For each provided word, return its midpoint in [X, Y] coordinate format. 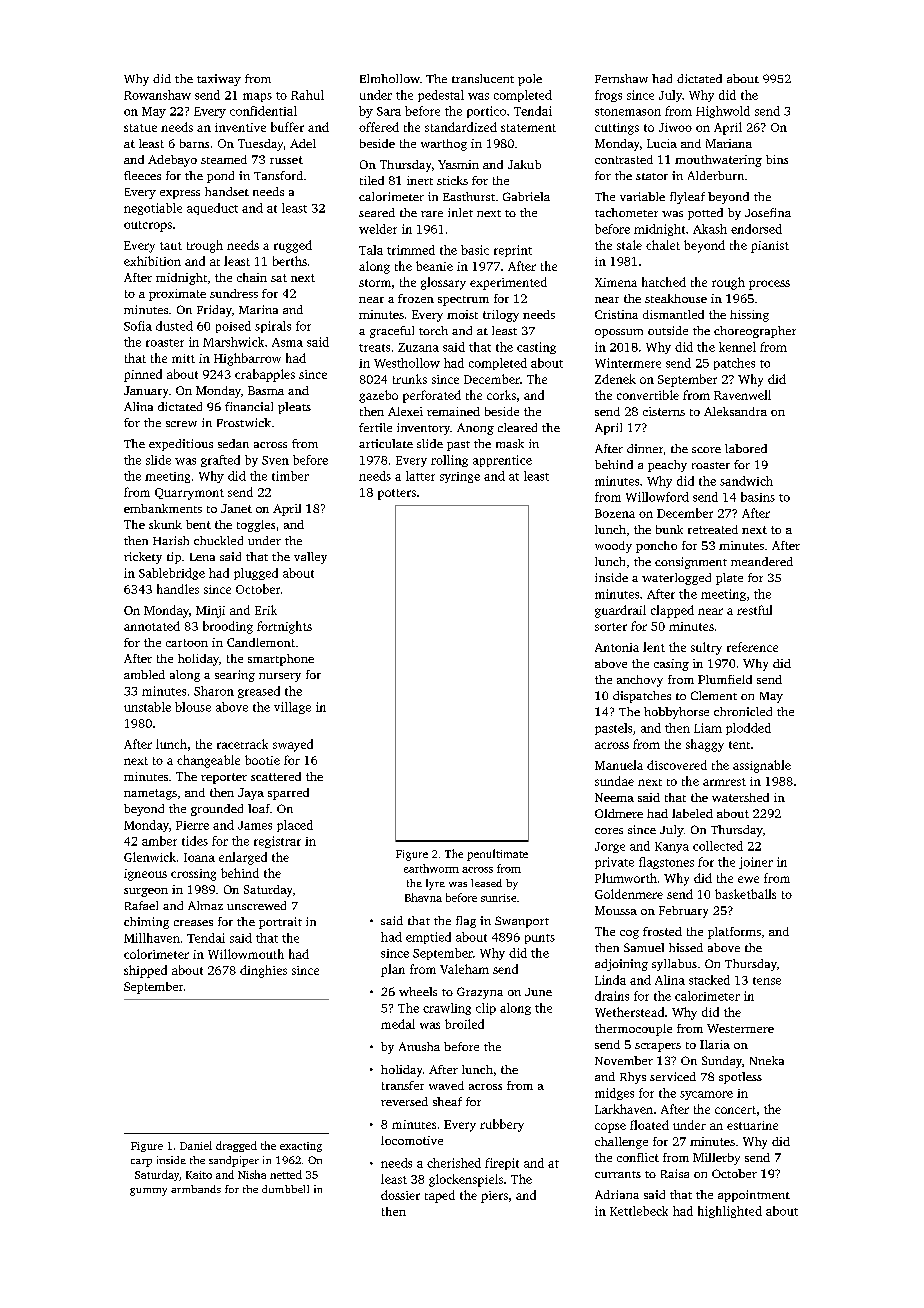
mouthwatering [718, 161]
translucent [483, 78]
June [538, 992]
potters [397, 494]
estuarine [752, 1125]
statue [140, 128]
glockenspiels [466, 1180]
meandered [762, 561]
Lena [202, 557]
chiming [146, 923]
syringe [460, 477]
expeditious [181, 445]
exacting [301, 1147]
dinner [645, 448]
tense [767, 981]
